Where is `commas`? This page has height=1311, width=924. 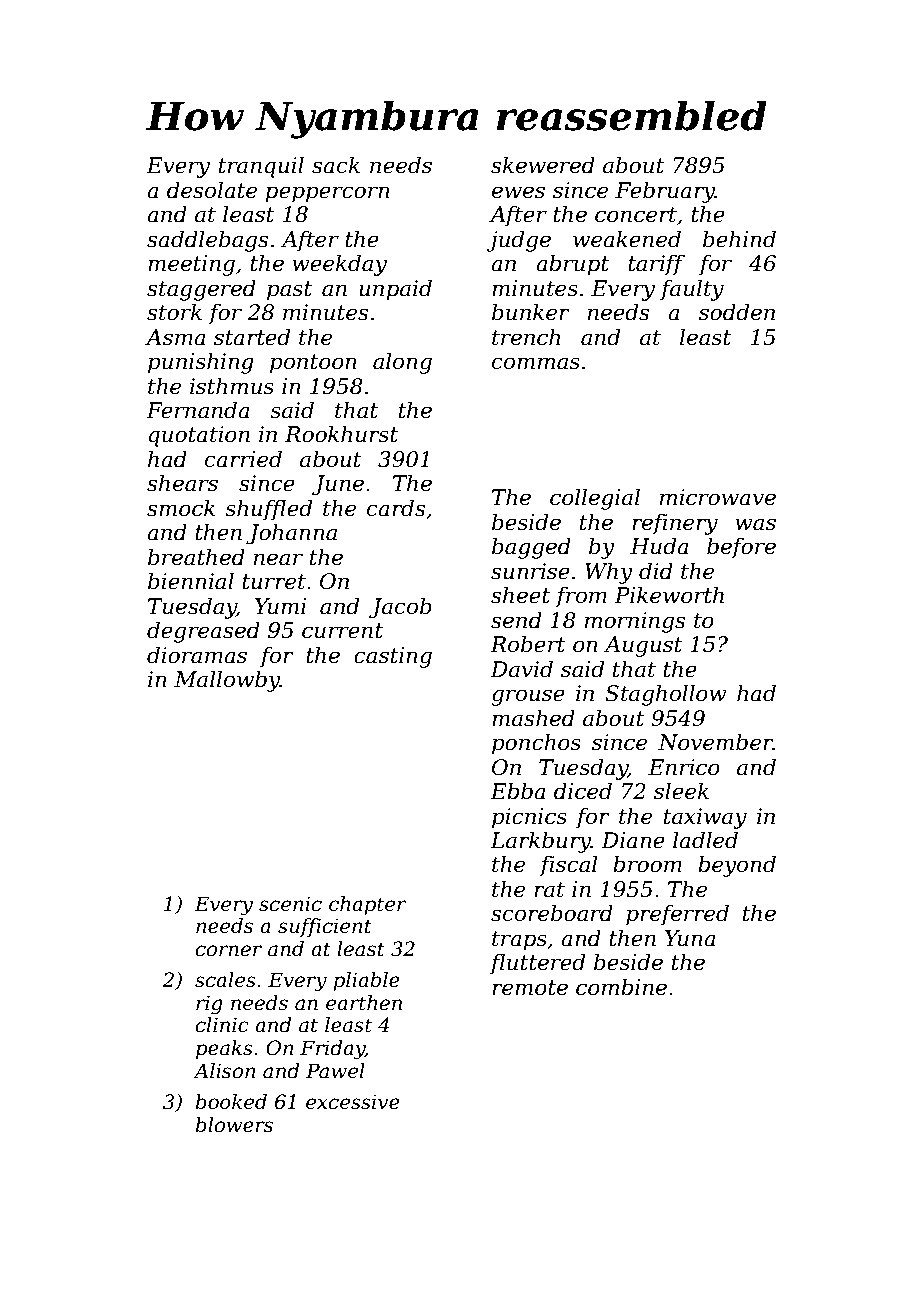
commas is located at coordinates (536, 363).
